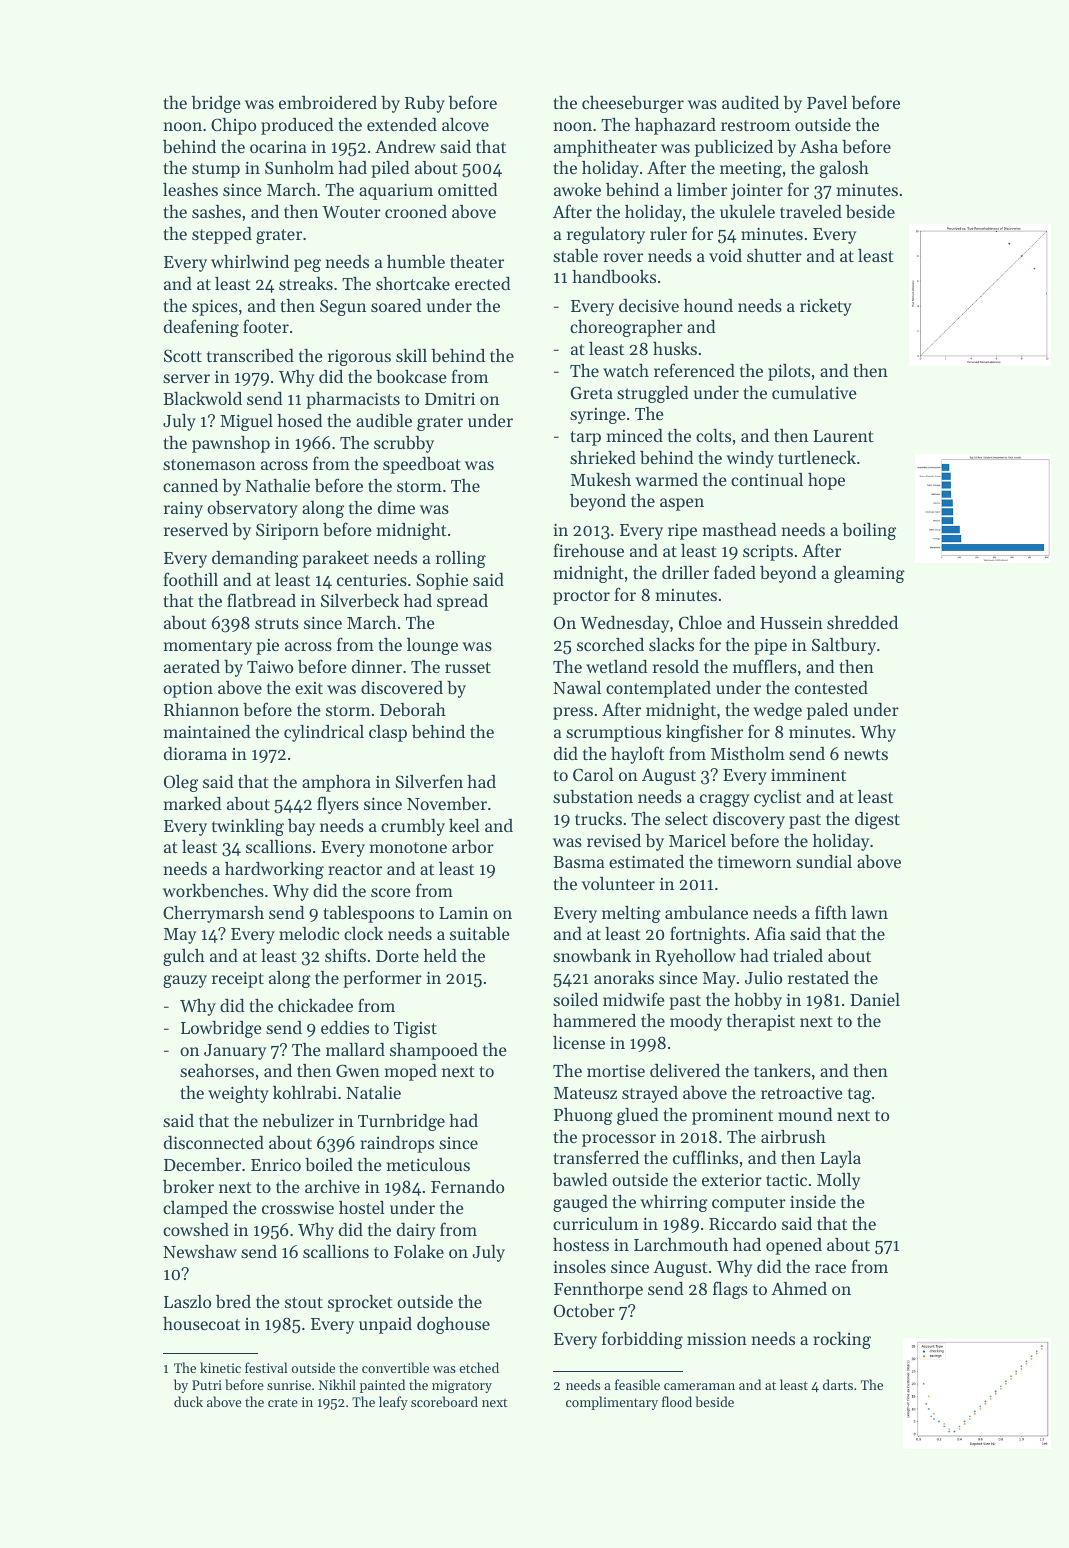 The image size is (1069, 1548). Describe the element at coordinates (250, 261) in the image. I see `whirlwind` at that location.
